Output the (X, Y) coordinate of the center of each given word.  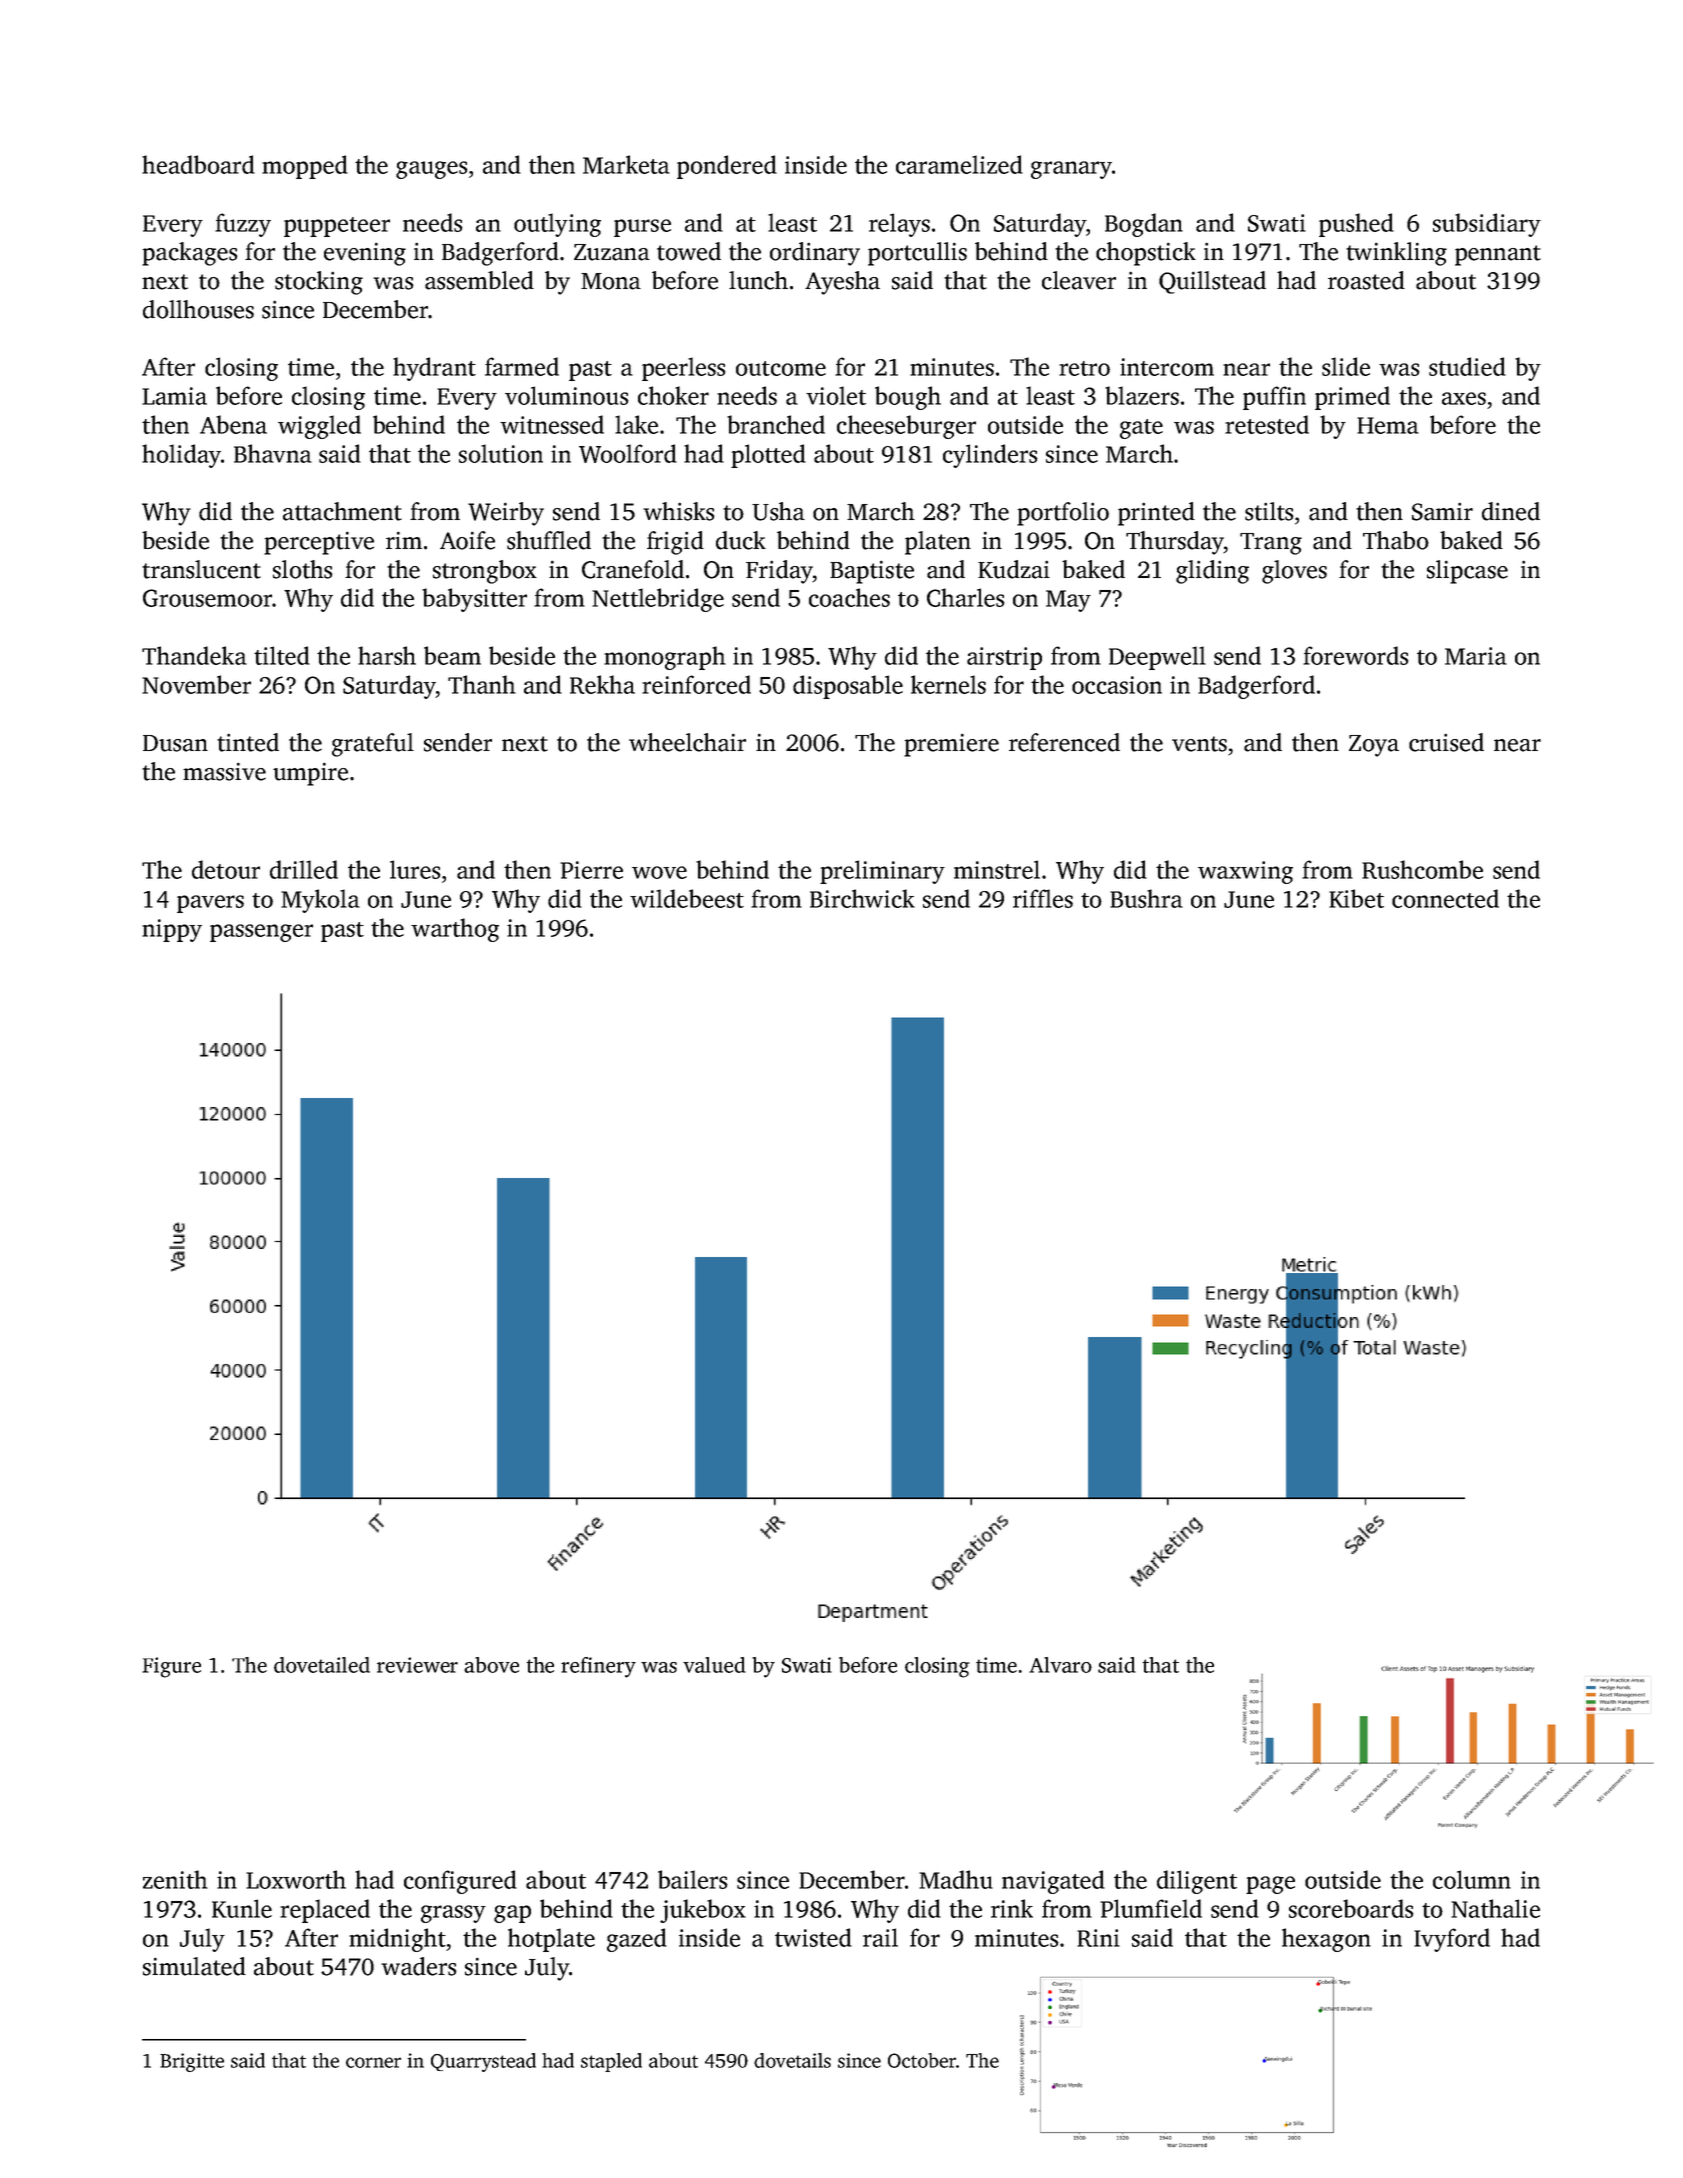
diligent (1197, 1882)
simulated (194, 1966)
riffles (1043, 898)
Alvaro (1060, 1665)
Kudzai (1014, 569)
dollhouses (198, 309)
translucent (201, 569)
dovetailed (322, 1665)
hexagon (1326, 1940)
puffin (1274, 398)
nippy (172, 930)
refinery (598, 1667)
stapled (611, 2062)
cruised (1446, 742)
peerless (684, 369)
